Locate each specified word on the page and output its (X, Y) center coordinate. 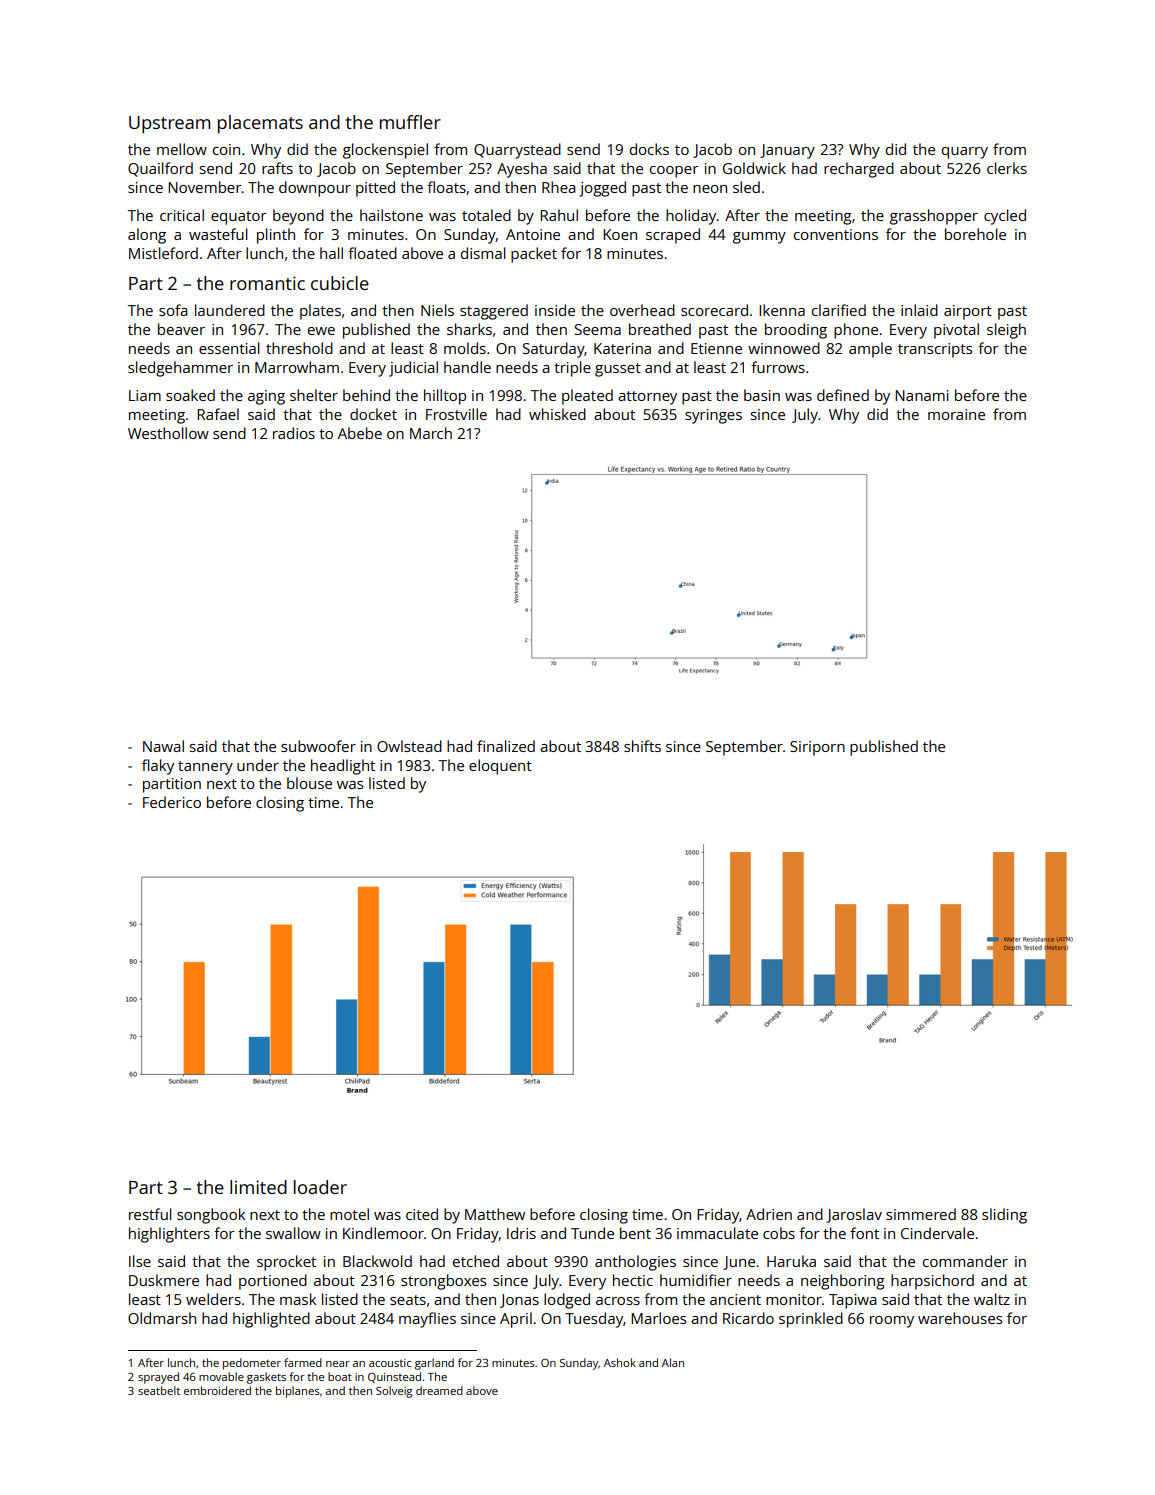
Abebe (360, 433)
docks (649, 149)
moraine (956, 414)
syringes (713, 416)
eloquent (500, 767)
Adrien (769, 1214)
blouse (309, 783)
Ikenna (782, 310)
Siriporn (817, 748)
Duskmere (164, 1280)
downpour (315, 189)
